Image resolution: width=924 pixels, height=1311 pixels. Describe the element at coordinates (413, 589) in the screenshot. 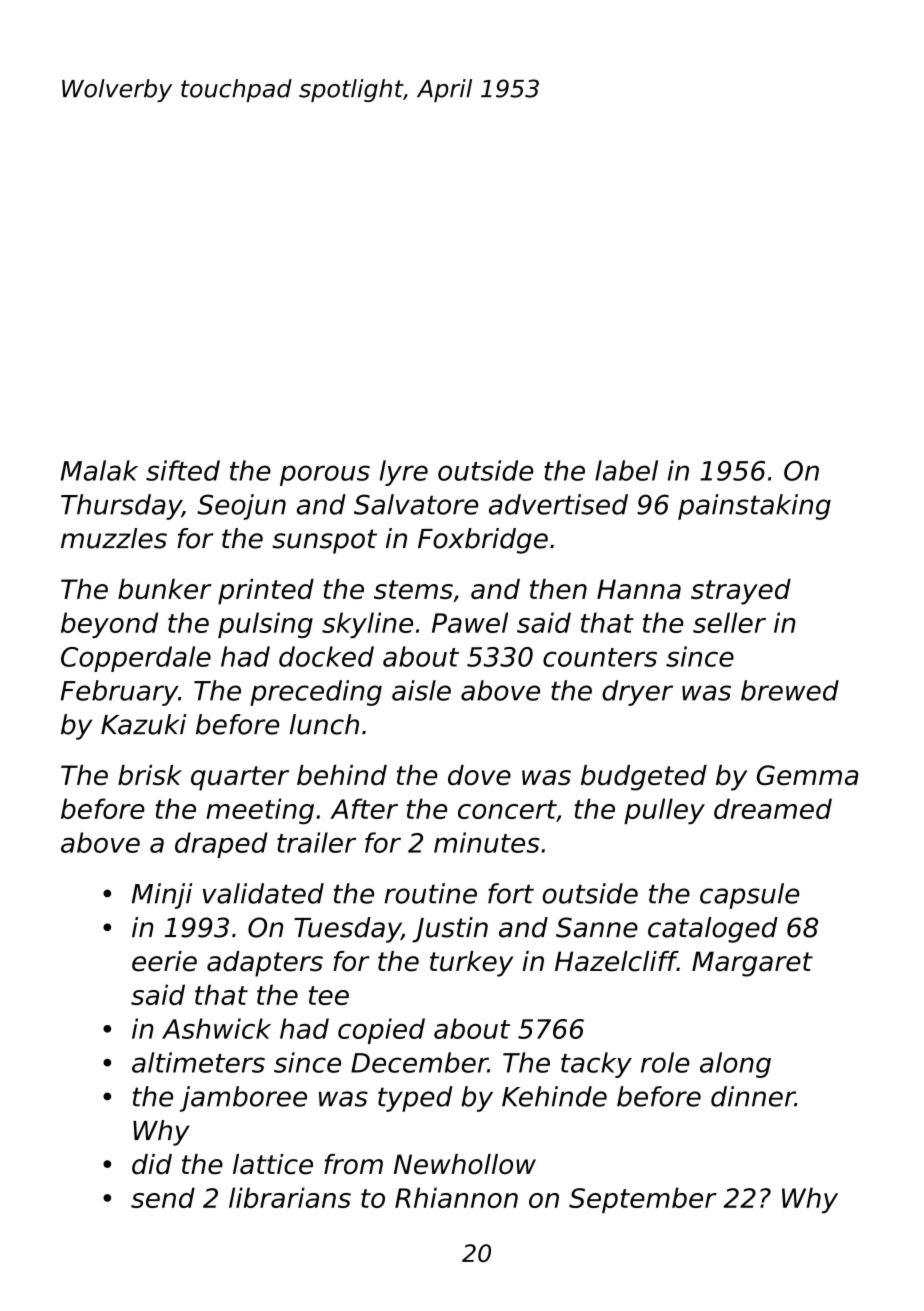

I see `stems` at that location.
